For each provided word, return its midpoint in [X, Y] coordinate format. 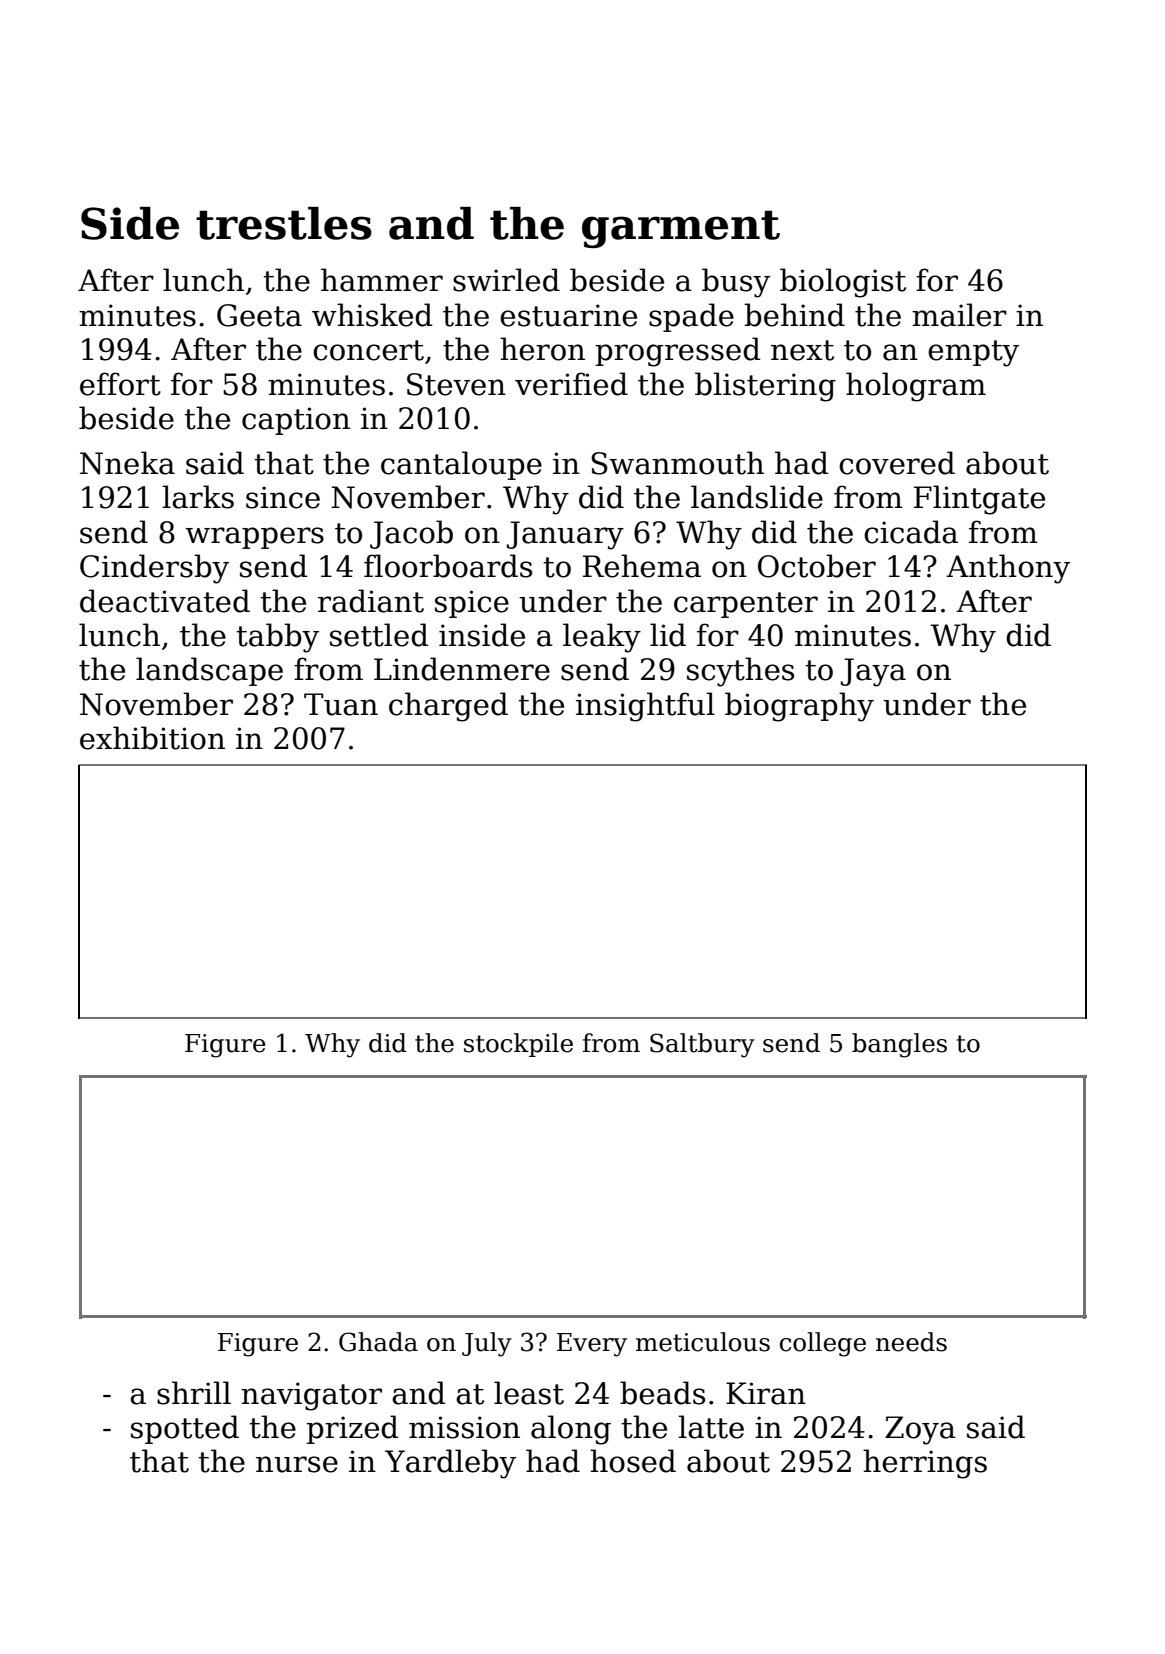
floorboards [448, 566]
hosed [633, 1461]
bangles [899, 1045]
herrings [925, 1464]
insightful [645, 707]
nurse [297, 1464]
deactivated [165, 601]
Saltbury [702, 1045]
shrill [194, 1393]
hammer [382, 280]
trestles [284, 223]
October [817, 566]
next [802, 350]
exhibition [152, 738]
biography [799, 707]
